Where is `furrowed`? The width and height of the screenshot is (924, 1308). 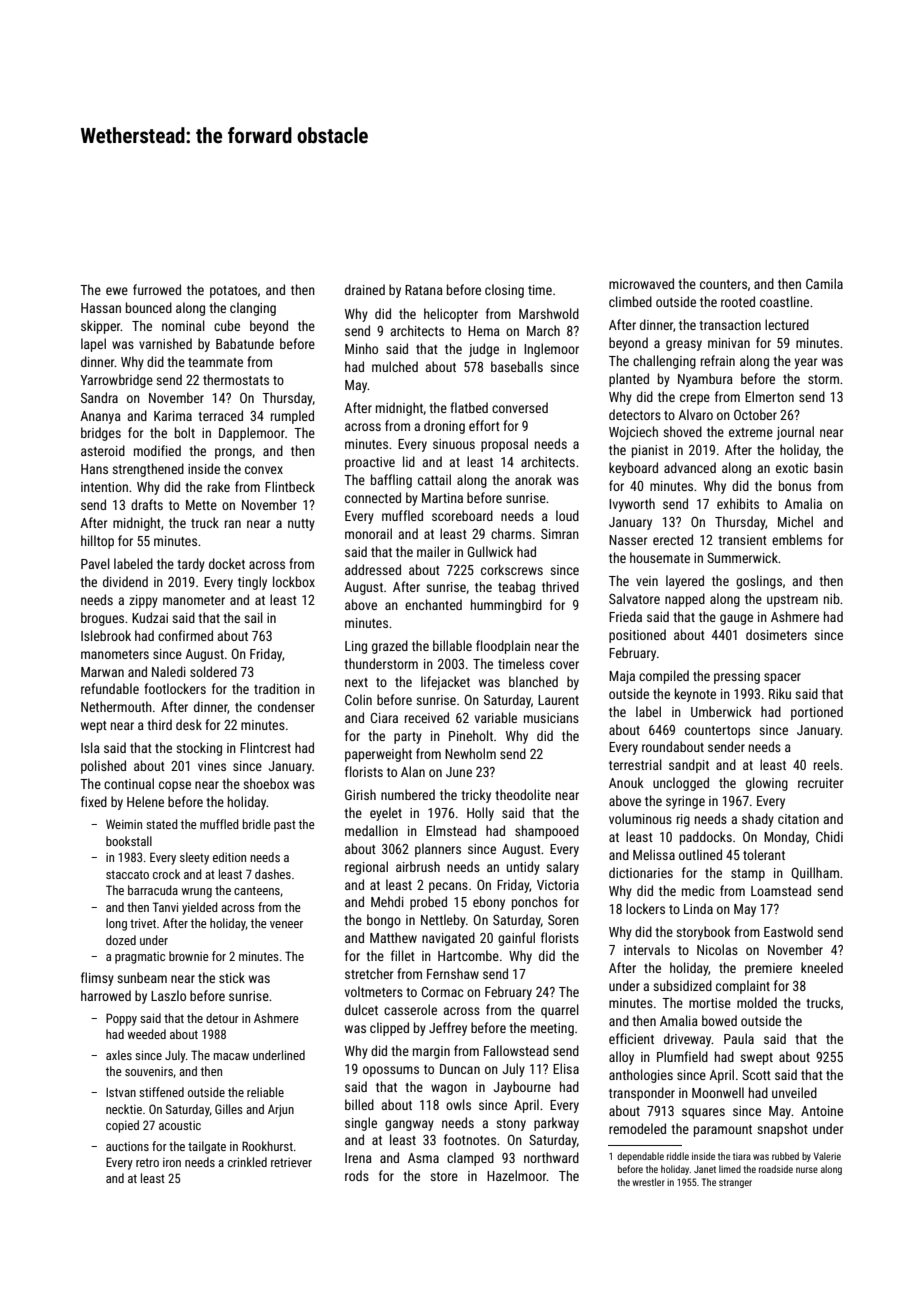
furrowed is located at coordinates (157, 289).
